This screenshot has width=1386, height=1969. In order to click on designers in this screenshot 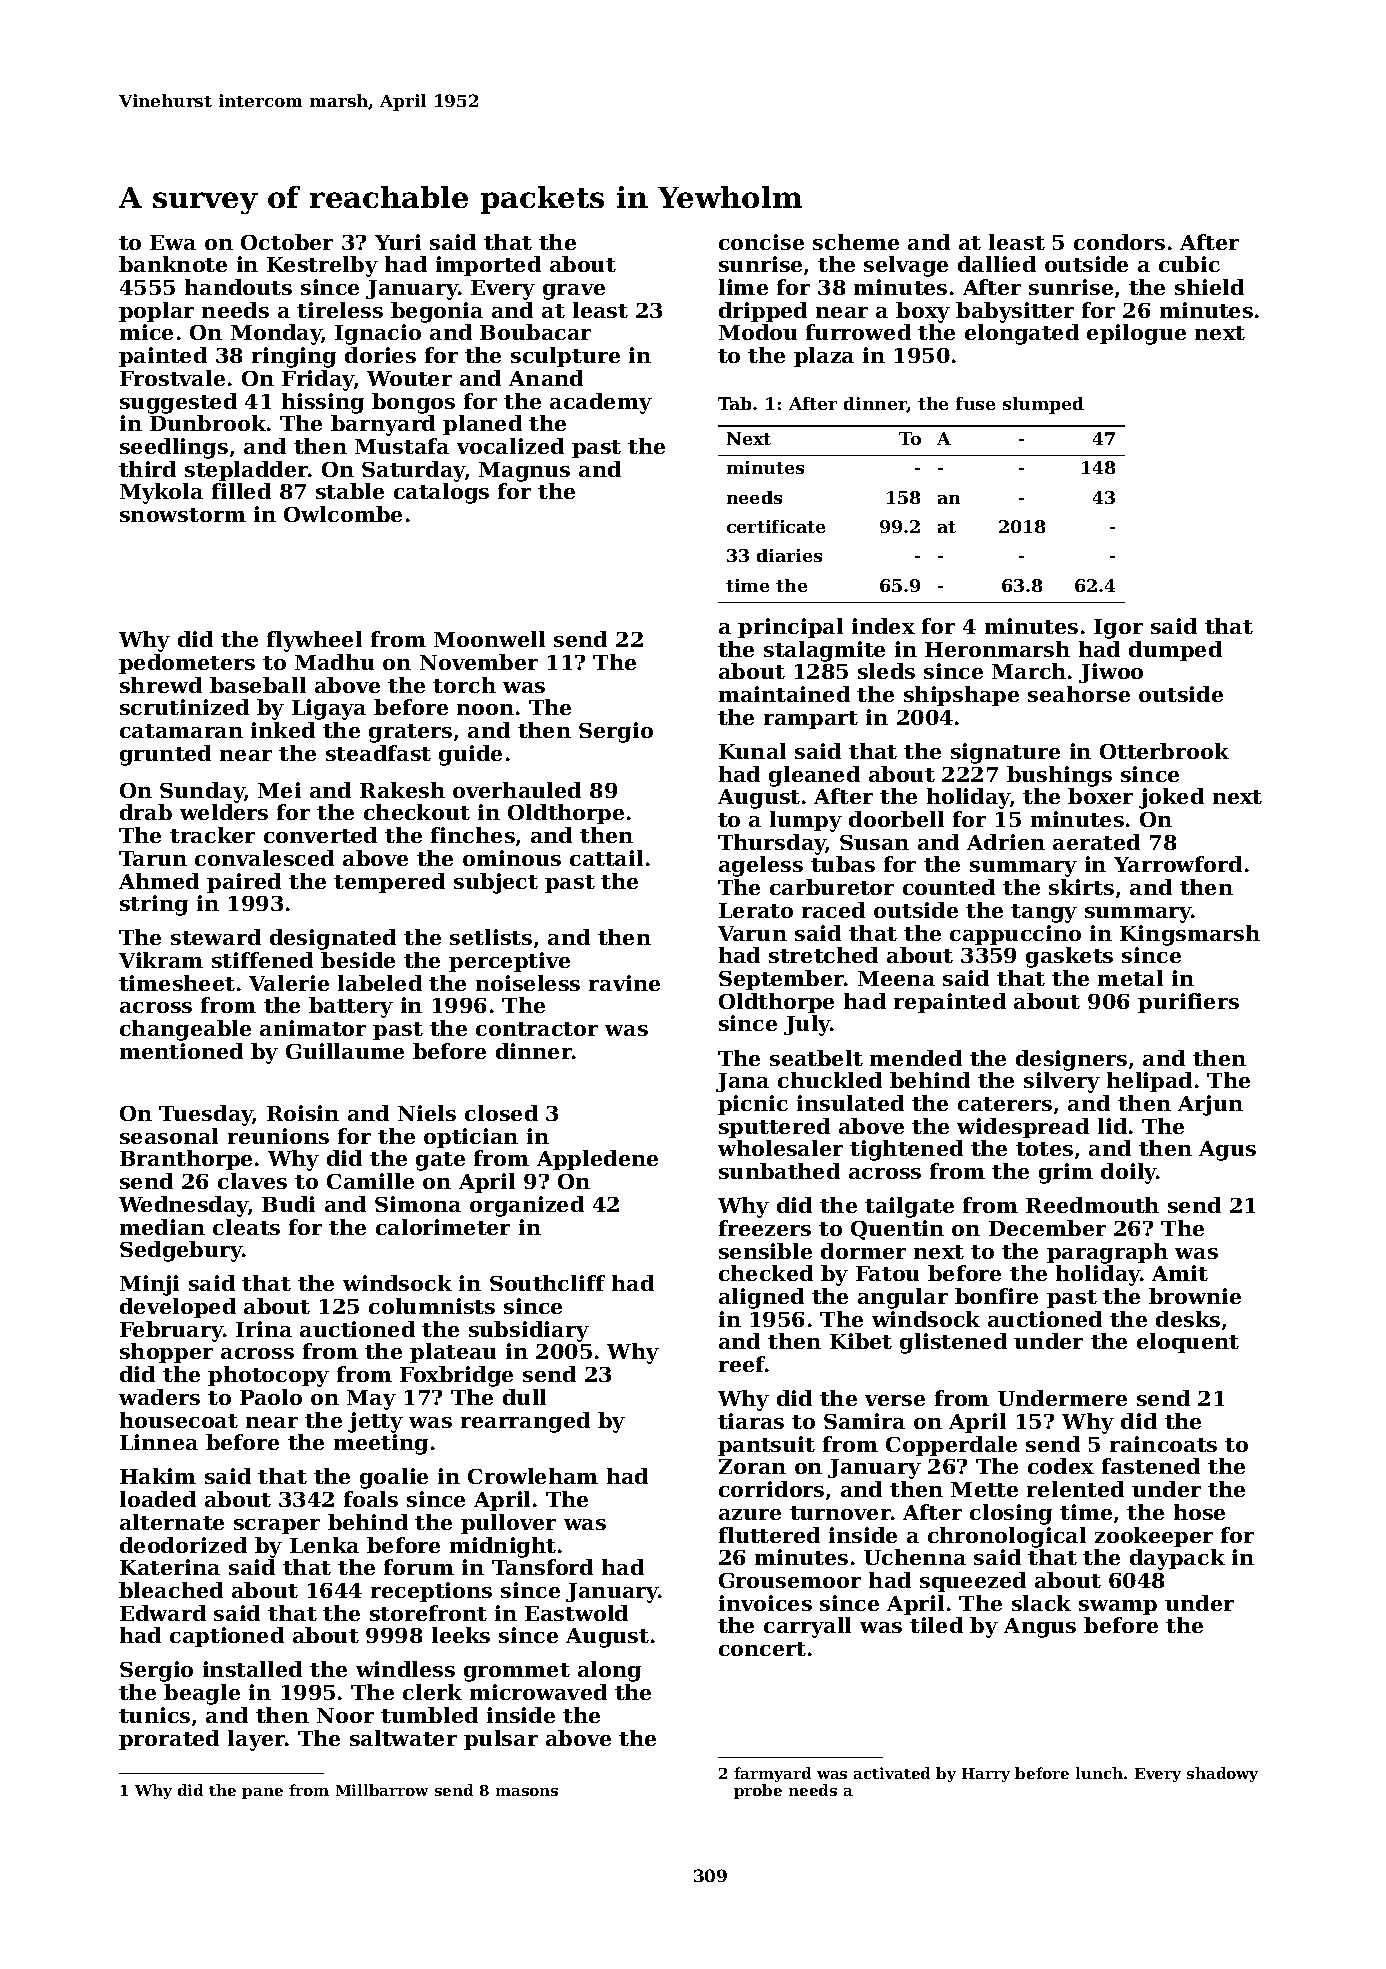, I will do `click(1071, 1060)`.
